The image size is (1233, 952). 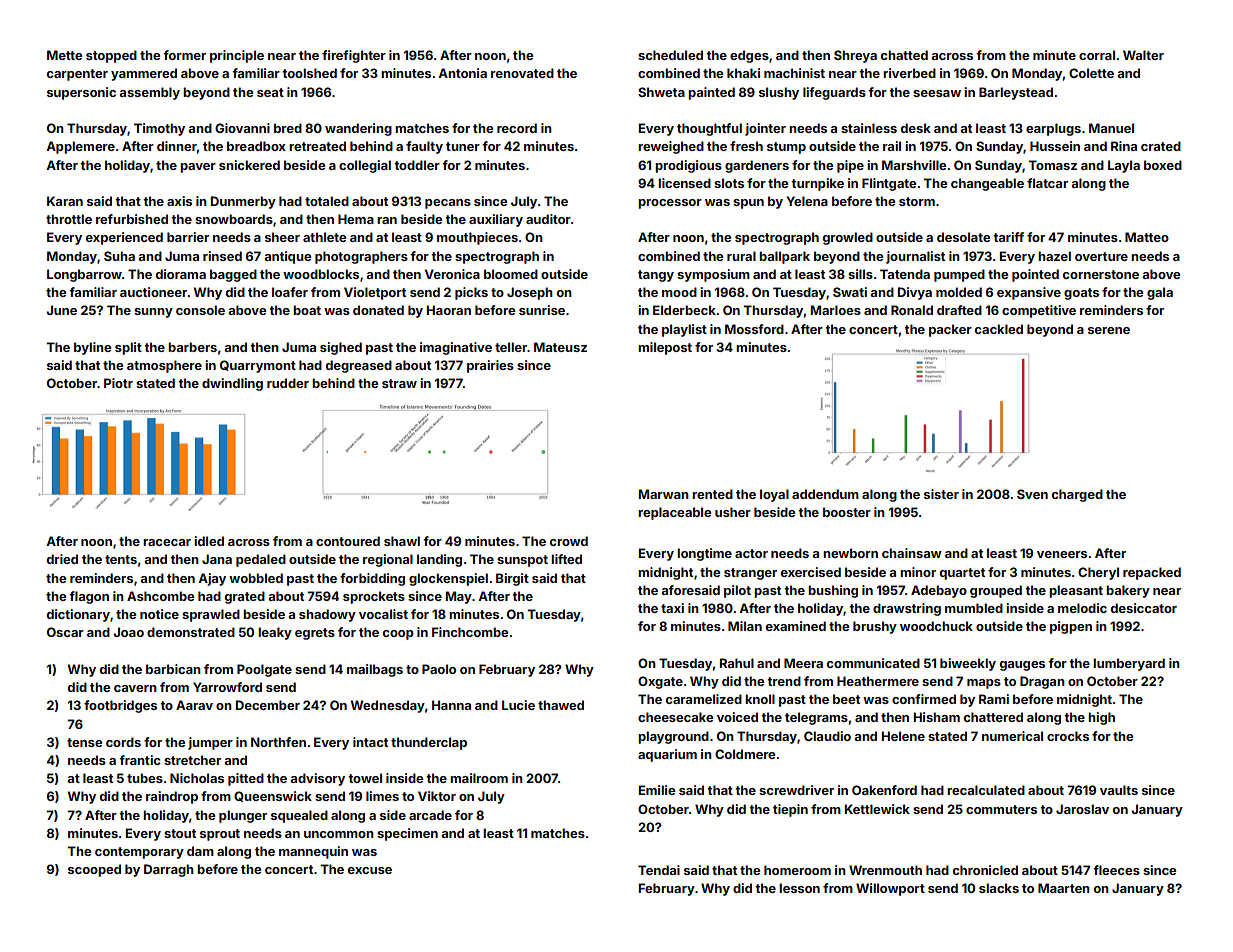 I want to click on khaki, so click(x=743, y=73).
